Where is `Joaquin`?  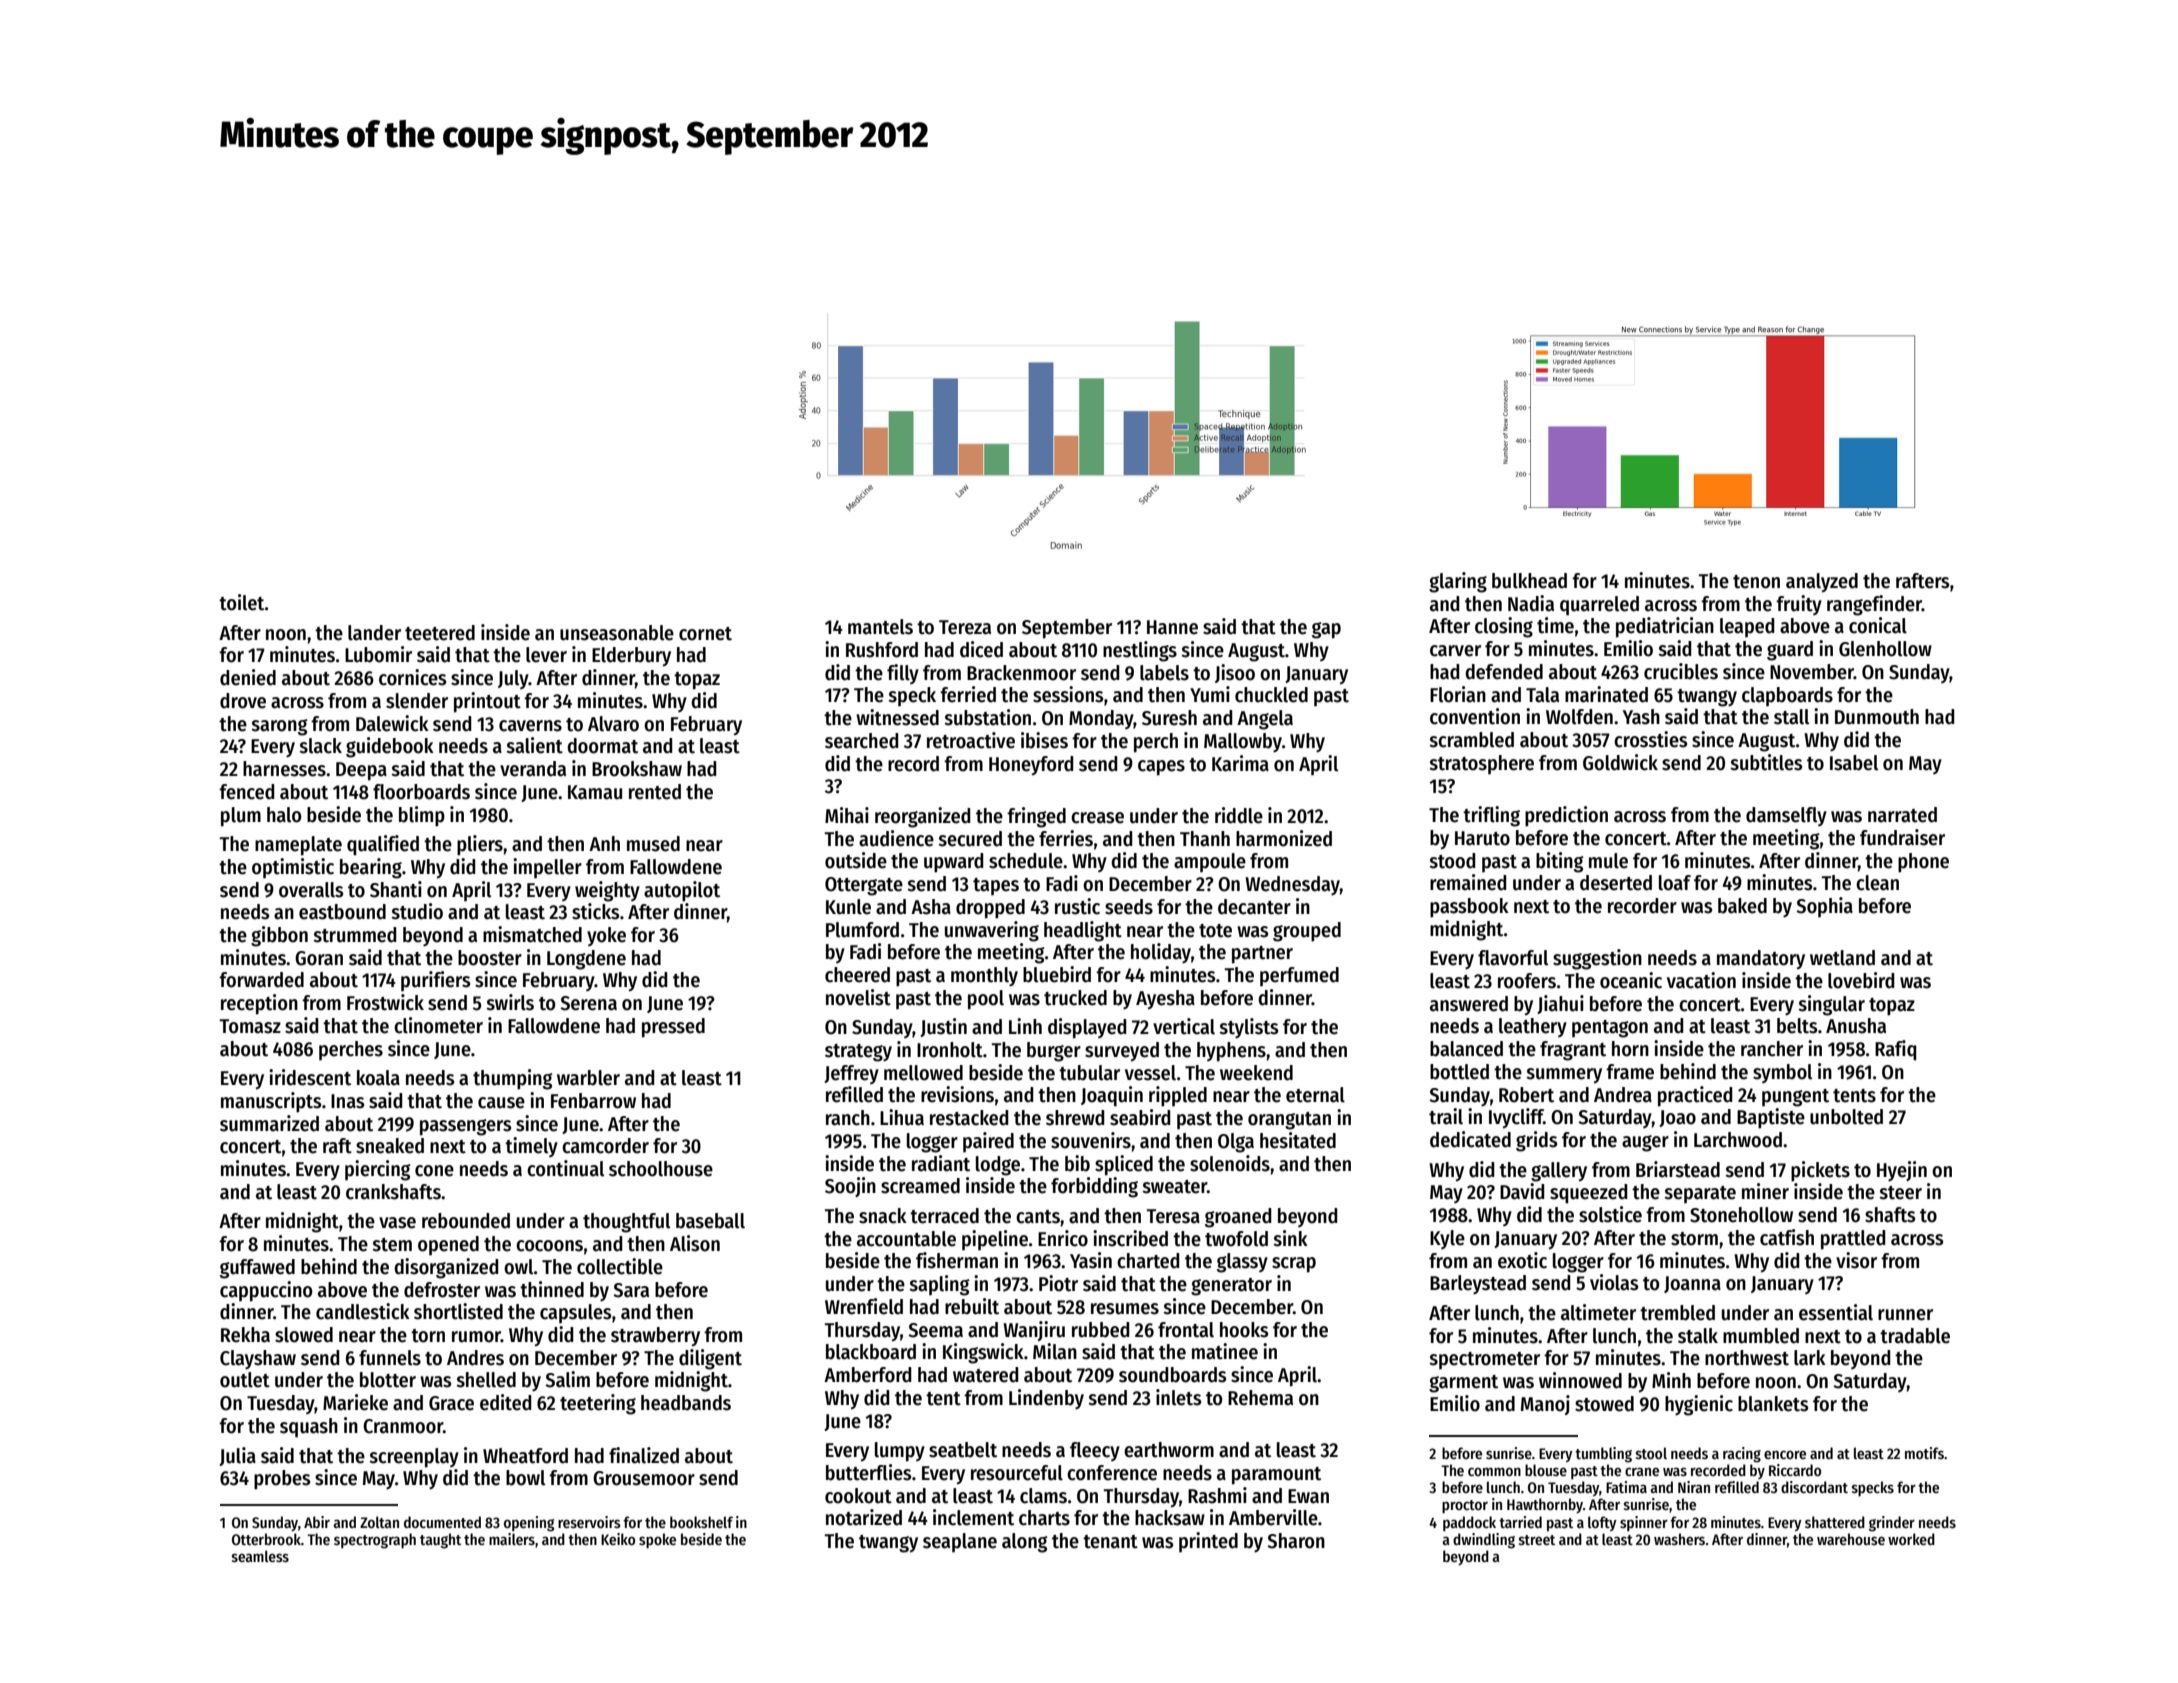
Joaquin is located at coordinates (1112, 1096).
